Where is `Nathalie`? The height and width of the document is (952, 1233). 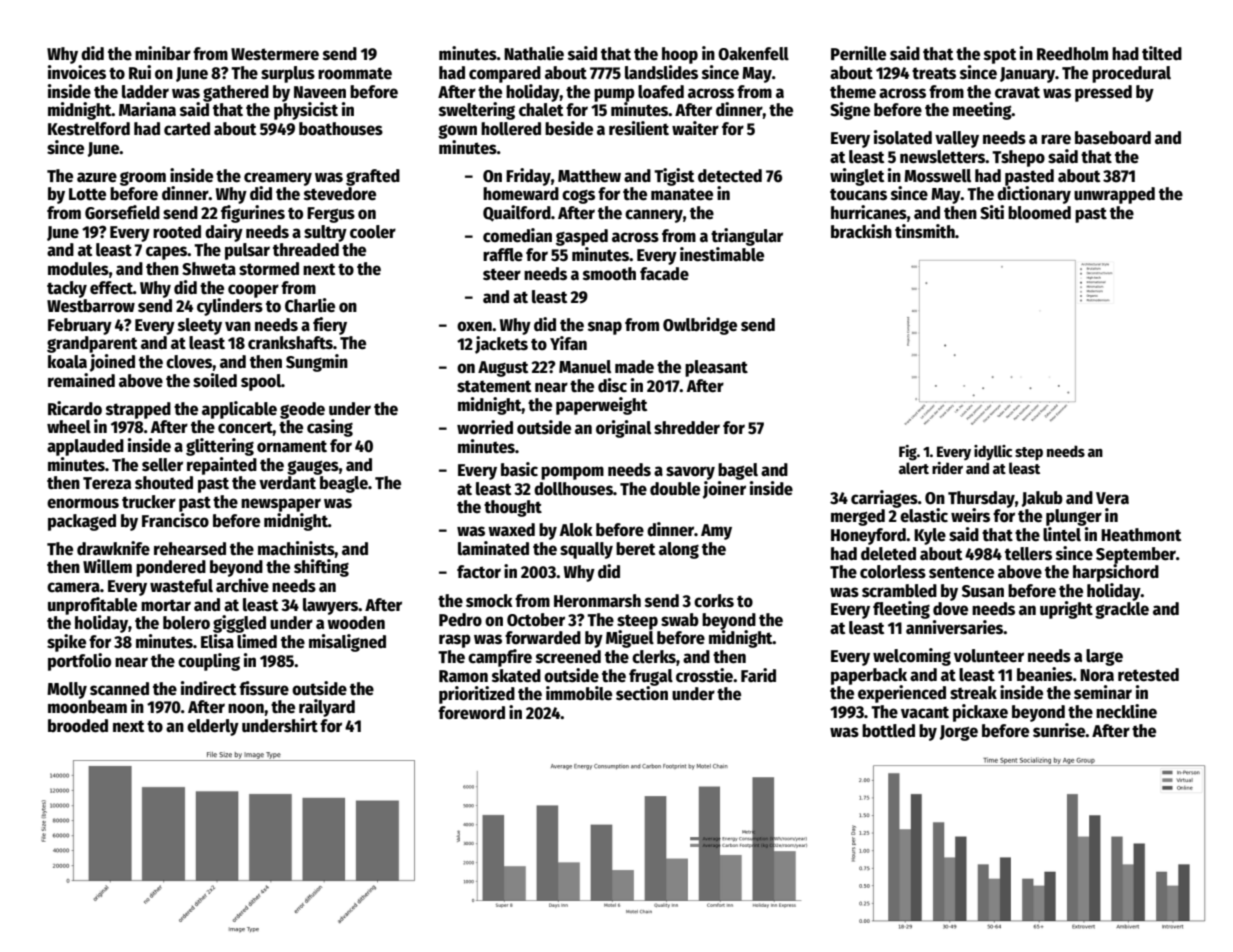
Nathalie is located at coordinates (534, 53).
